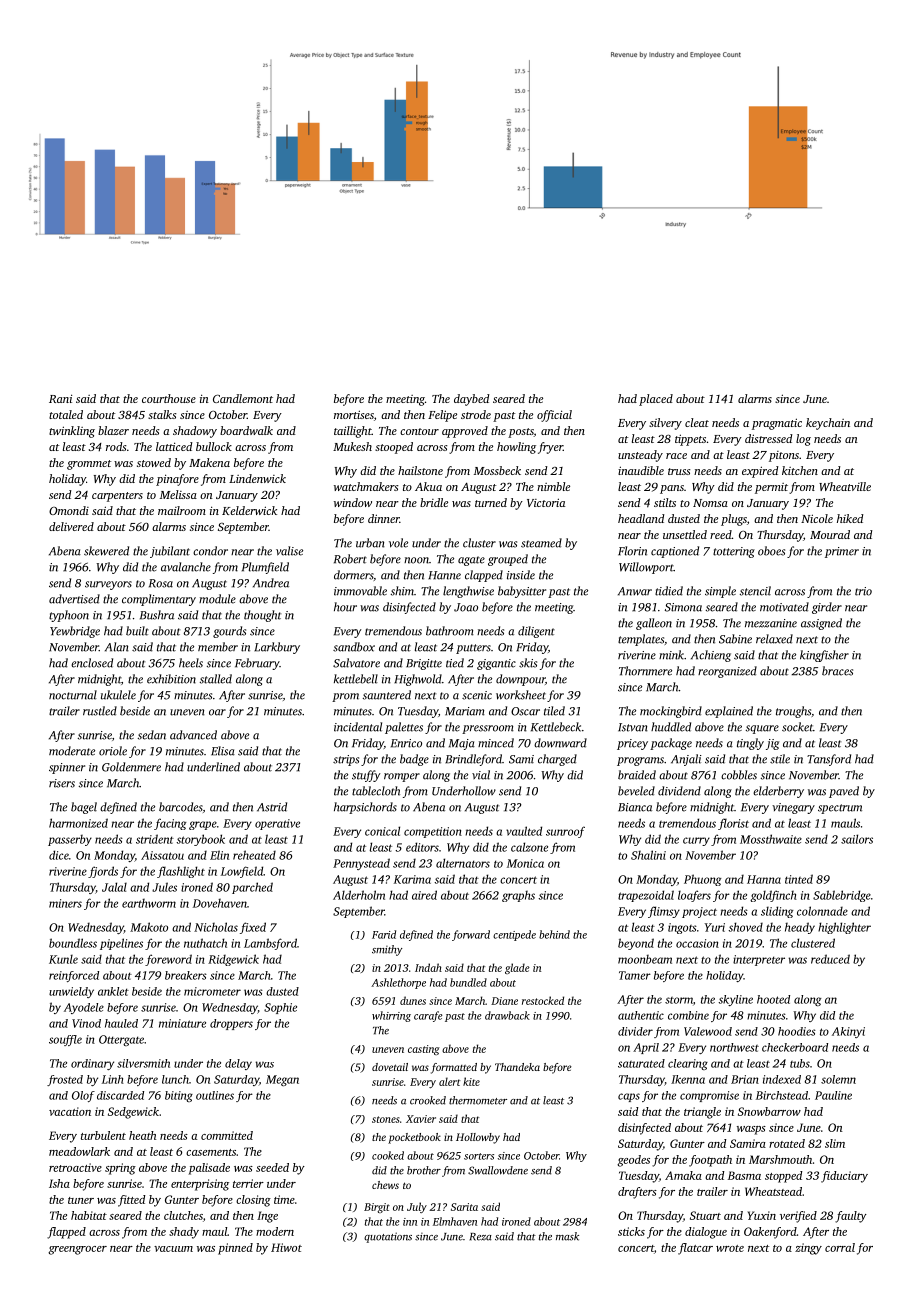 The height and width of the page is (1308, 924). Describe the element at coordinates (428, 967) in the page. I see `Indah` at that location.
